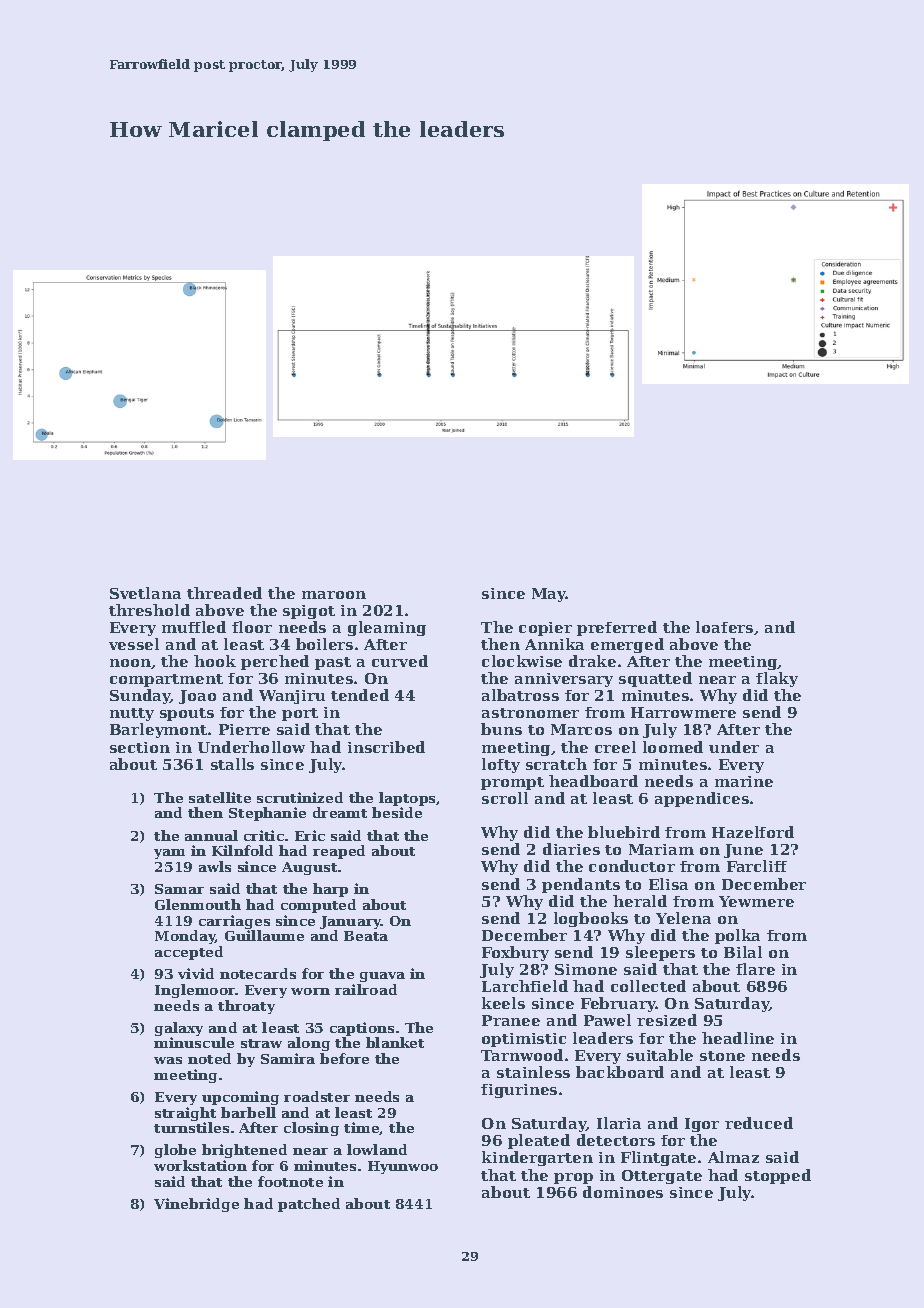 The width and height of the screenshot is (924, 1308). I want to click on Svetlana, so click(145, 593).
